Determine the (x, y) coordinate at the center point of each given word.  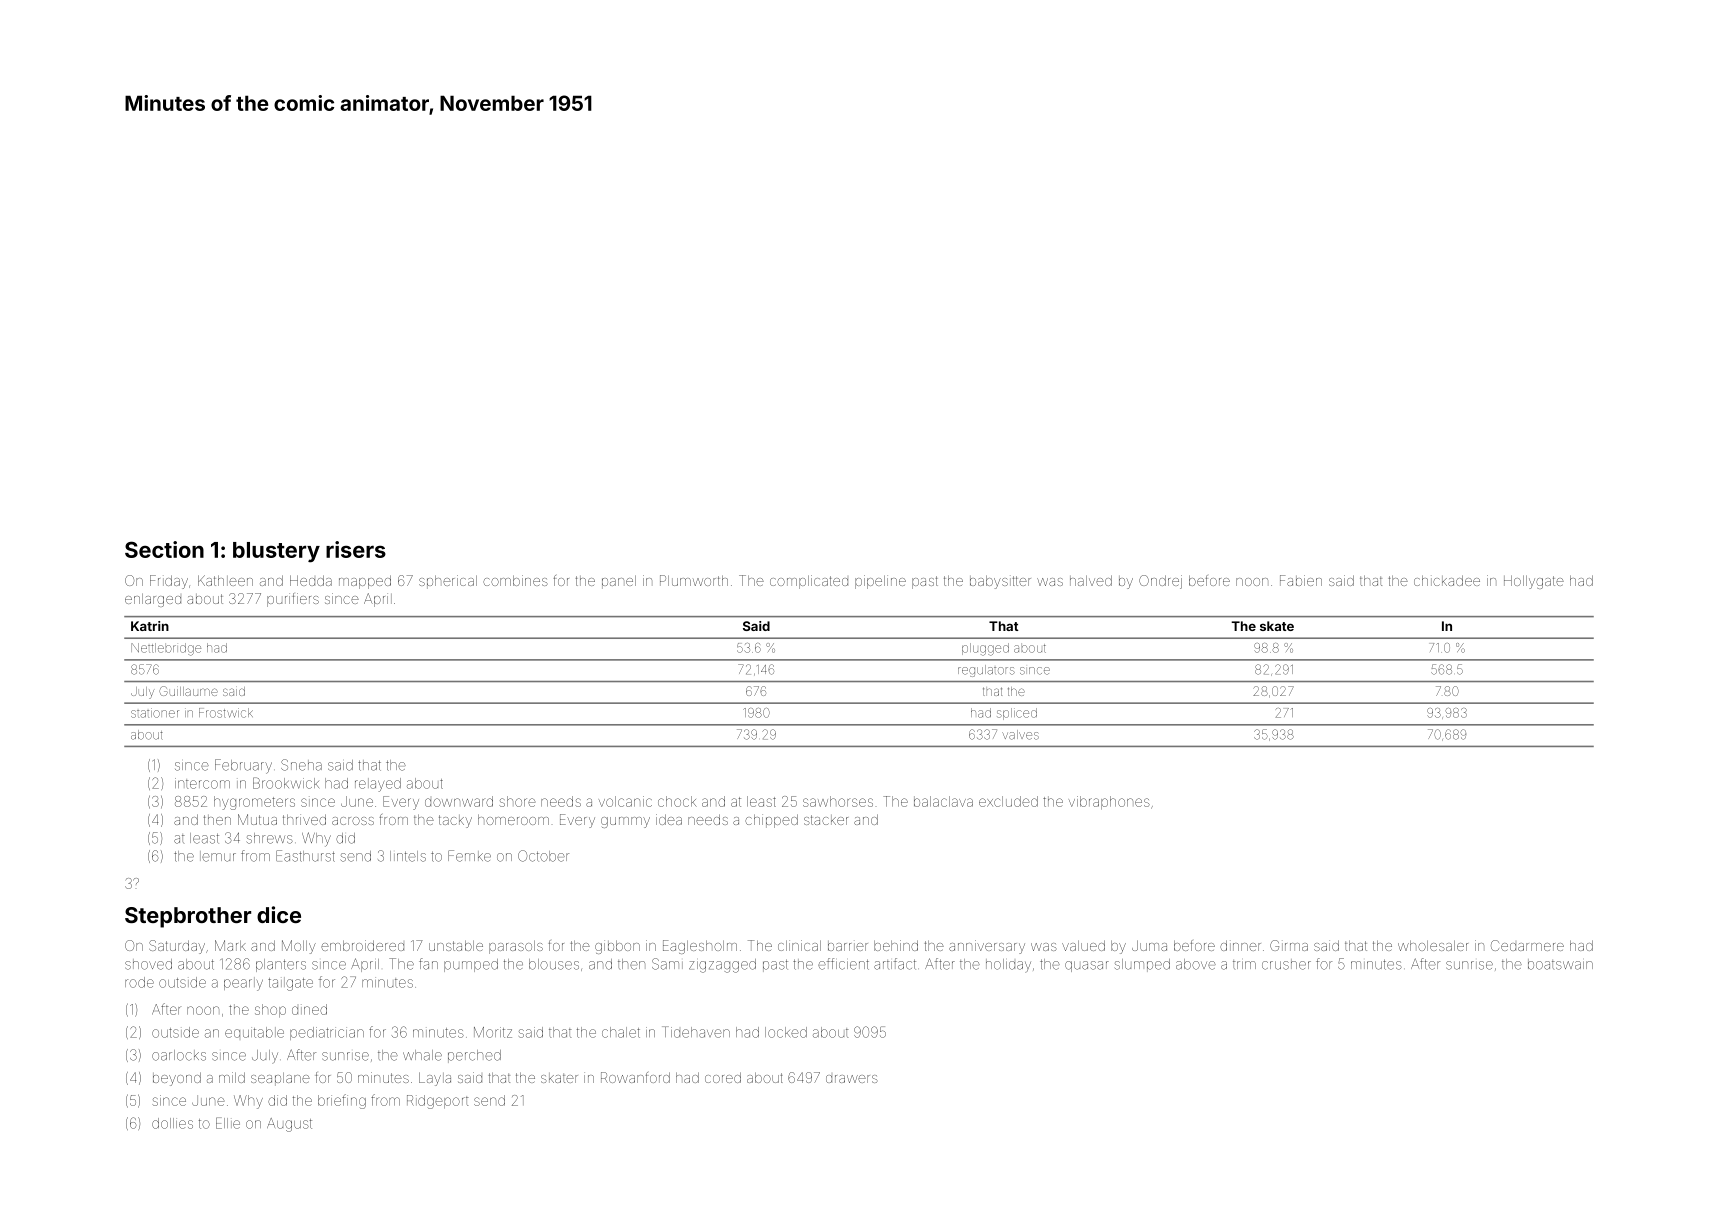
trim (1244, 964)
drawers (851, 1079)
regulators (986, 671)
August (289, 1125)
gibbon (617, 947)
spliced (1017, 714)
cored (723, 1077)
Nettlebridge (166, 649)
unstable (456, 945)
